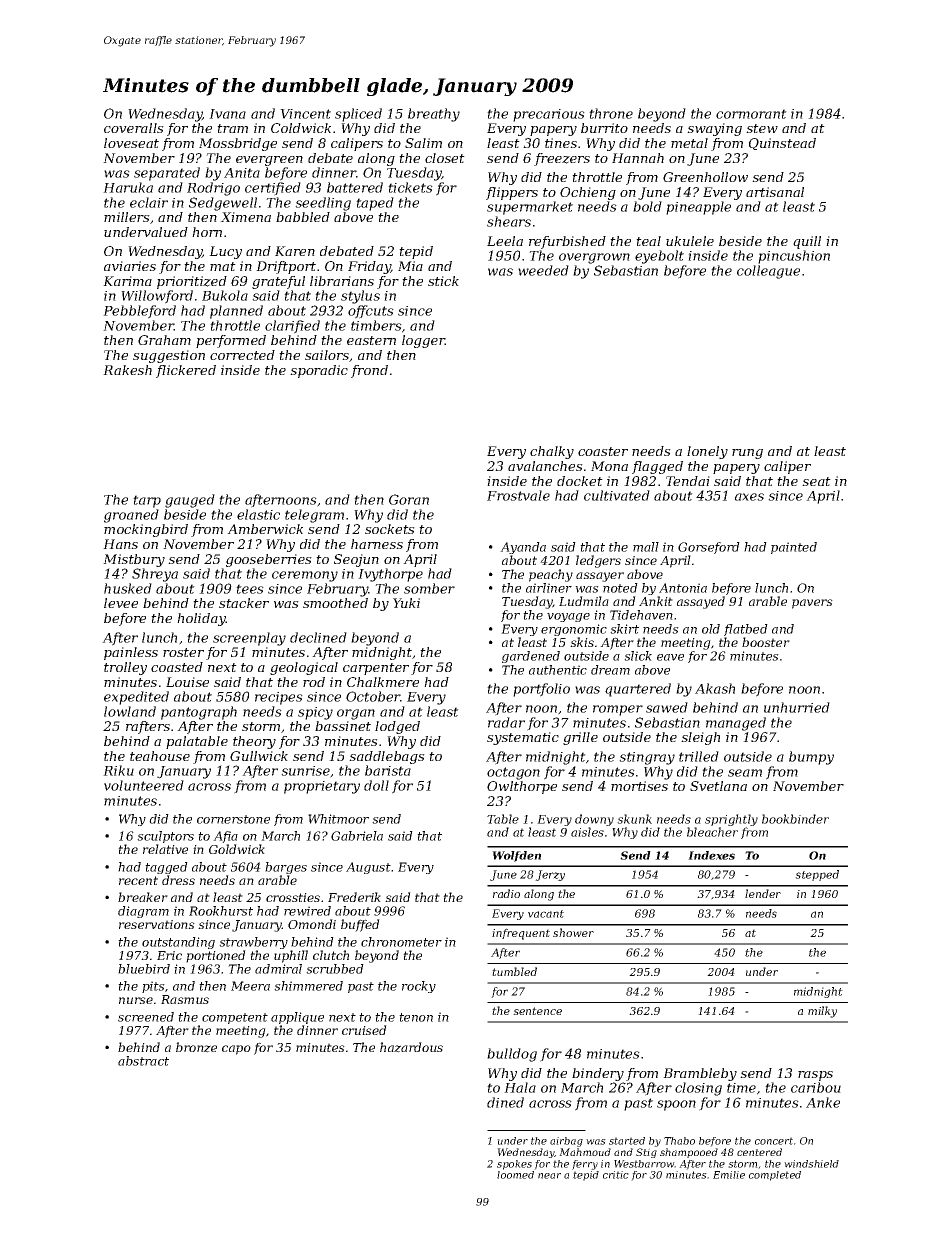 Image resolution: width=952 pixels, height=1233 pixels. Describe the element at coordinates (250, 986) in the image. I see `Meera` at that location.
